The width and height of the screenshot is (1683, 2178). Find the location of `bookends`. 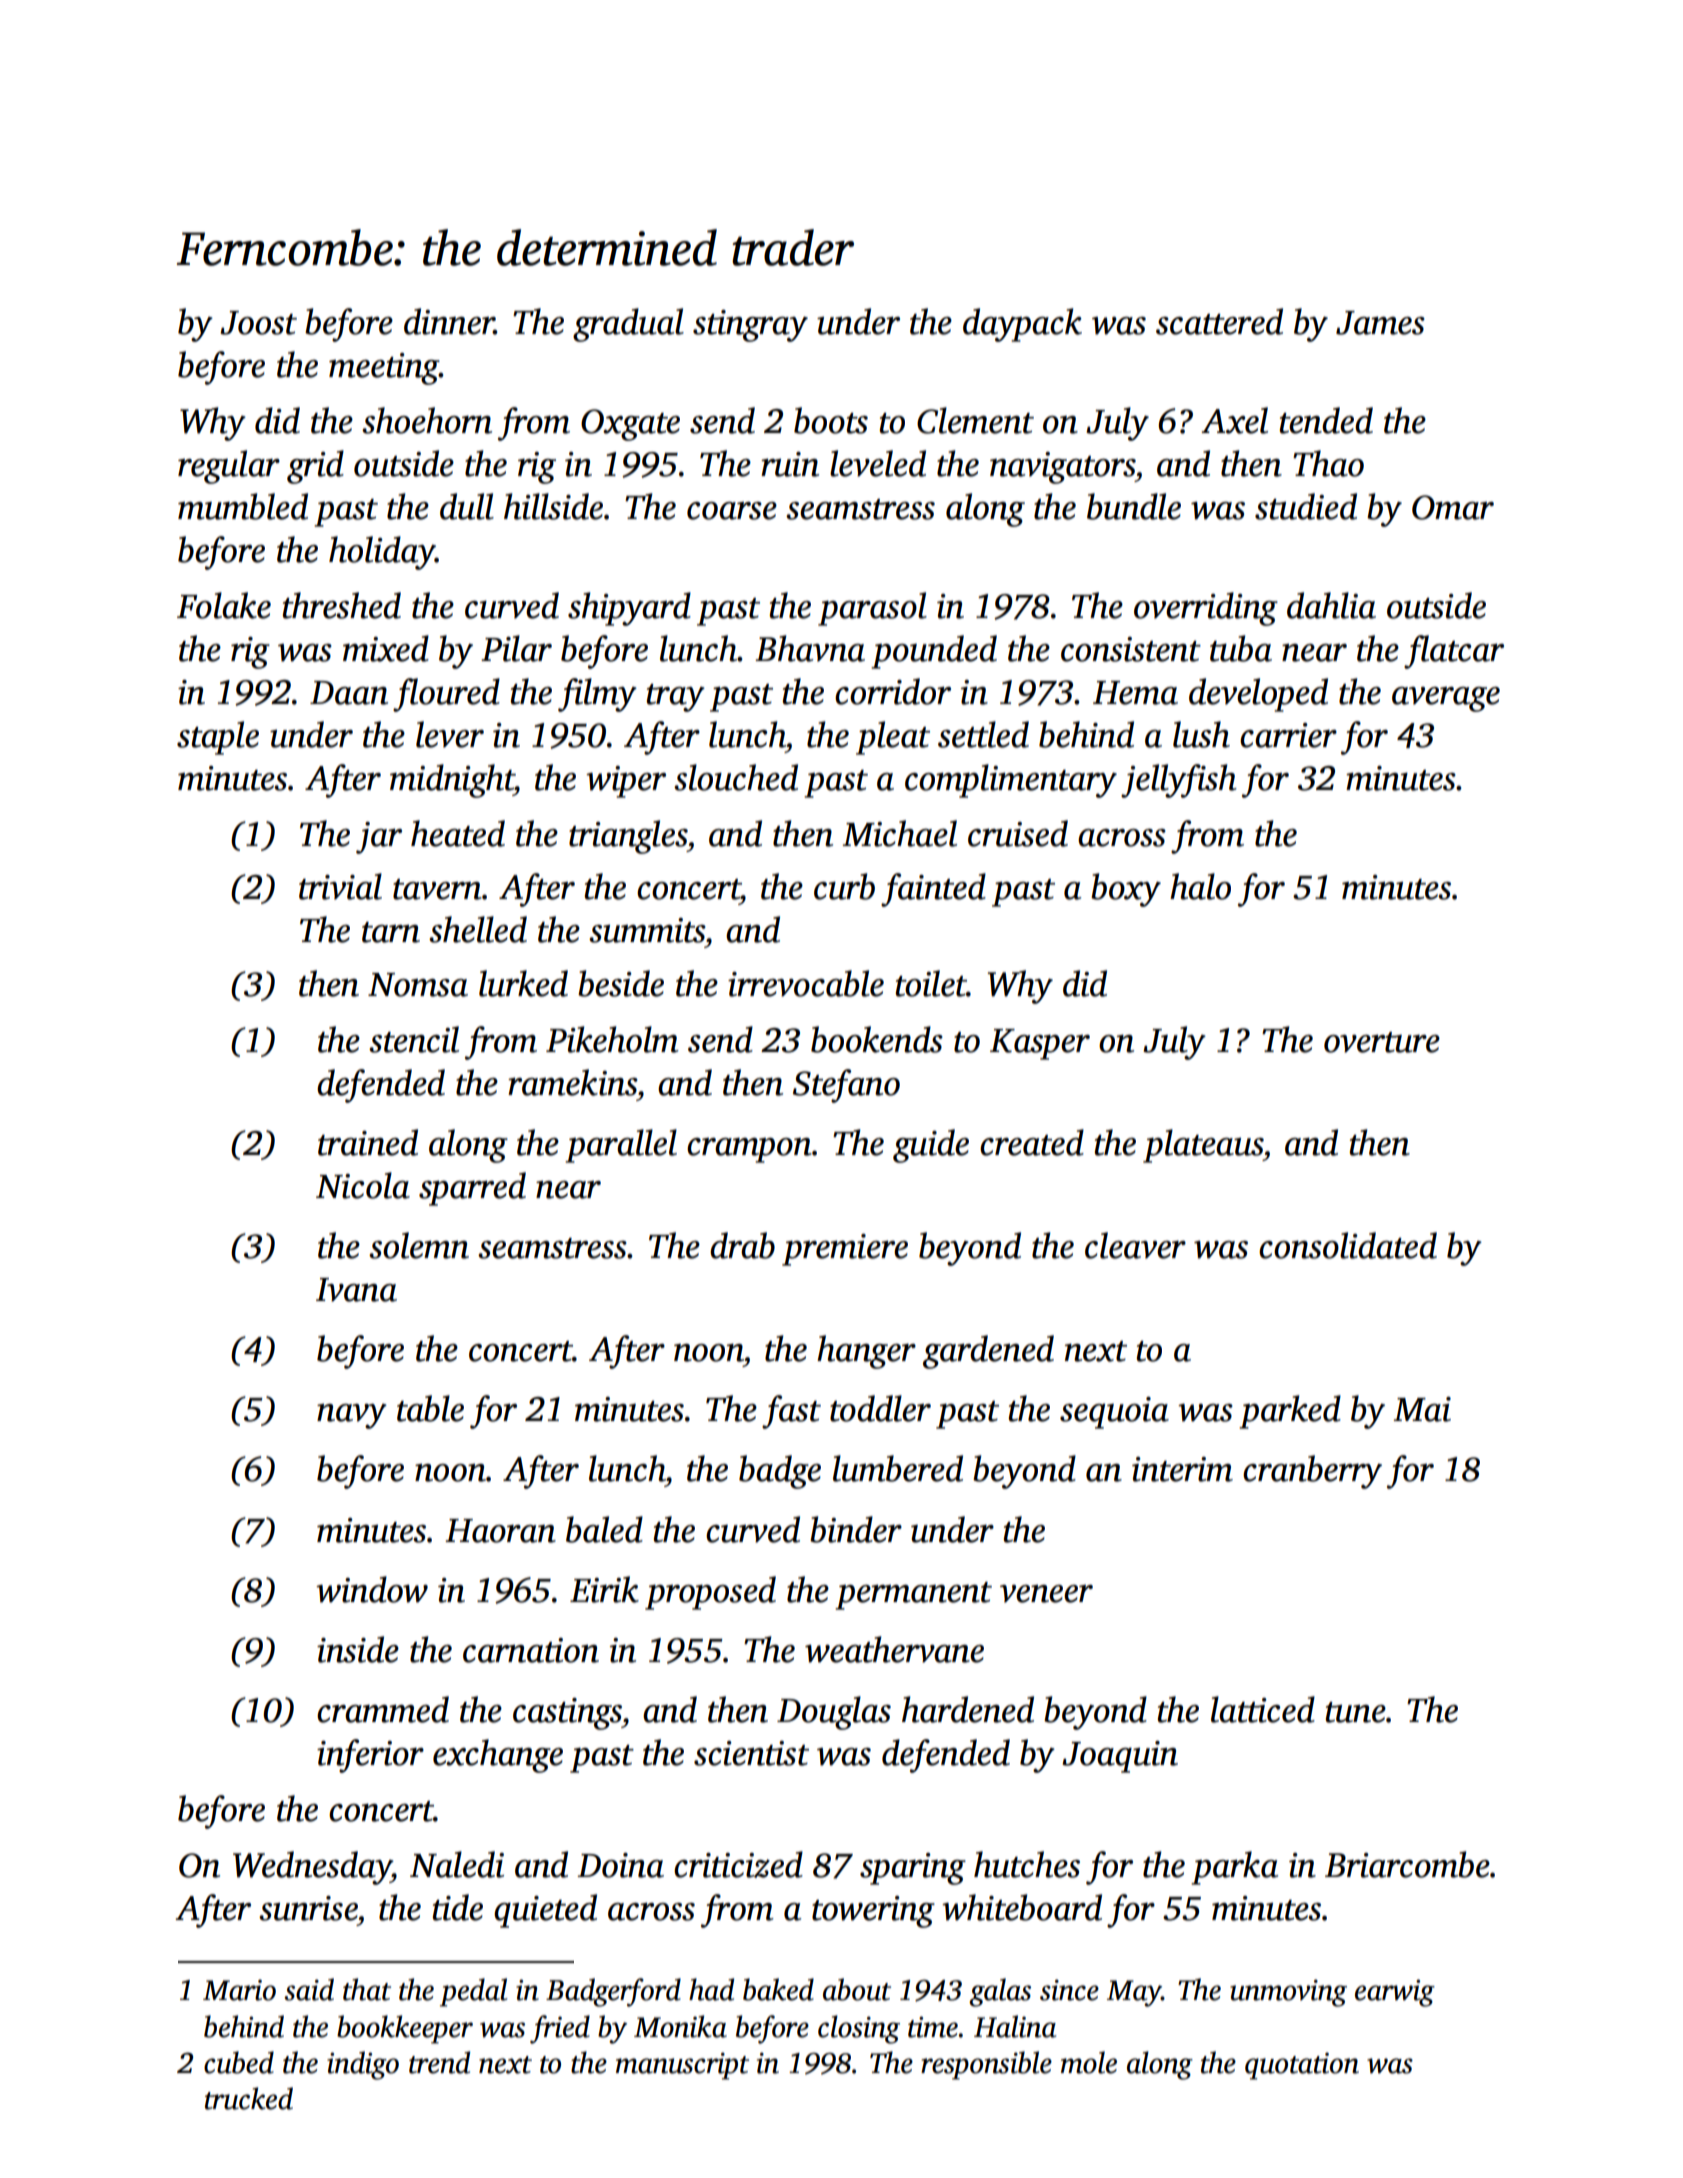

bookends is located at coordinates (877, 1039).
